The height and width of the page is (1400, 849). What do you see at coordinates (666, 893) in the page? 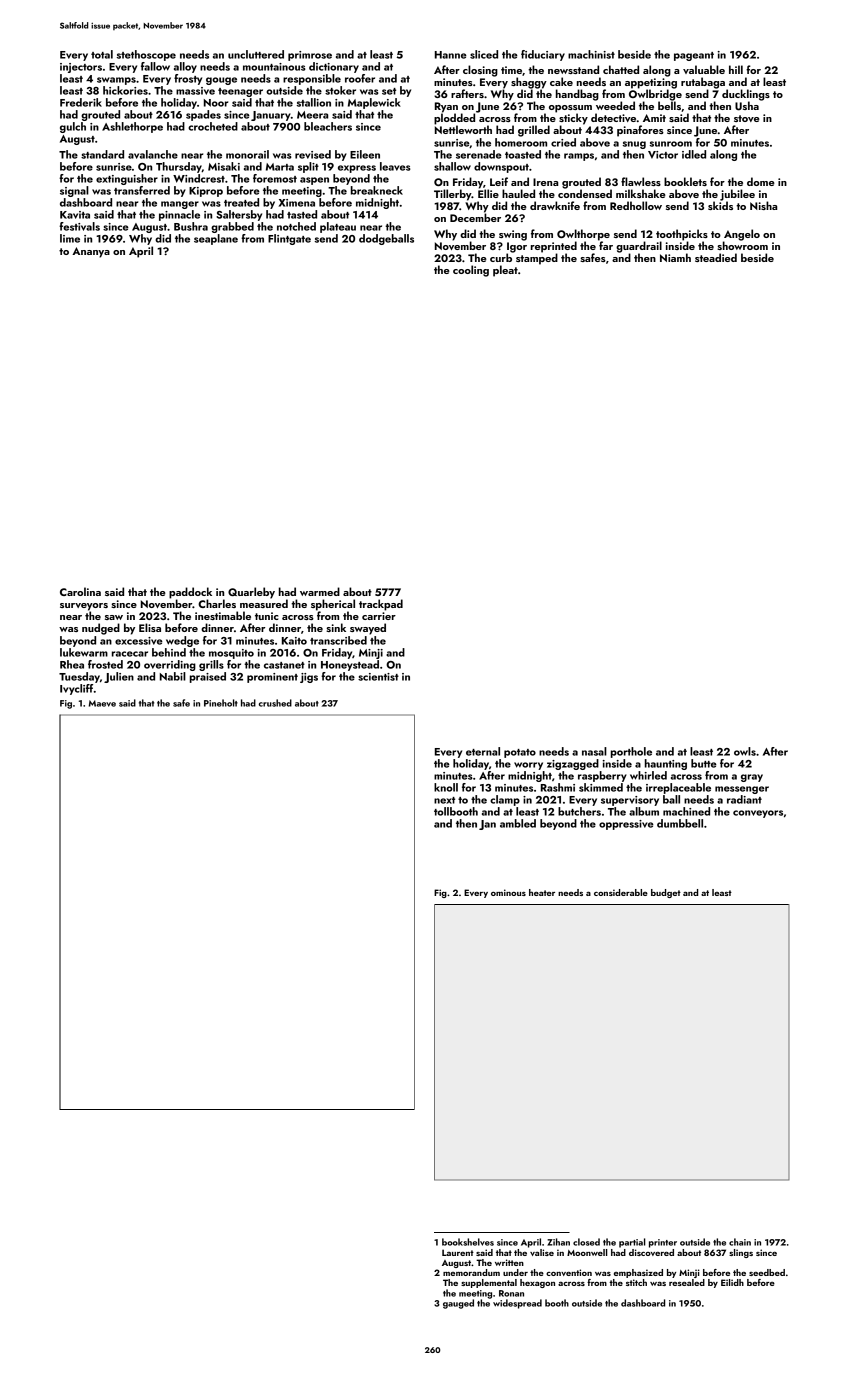
I see `budget` at bounding box center [666, 893].
